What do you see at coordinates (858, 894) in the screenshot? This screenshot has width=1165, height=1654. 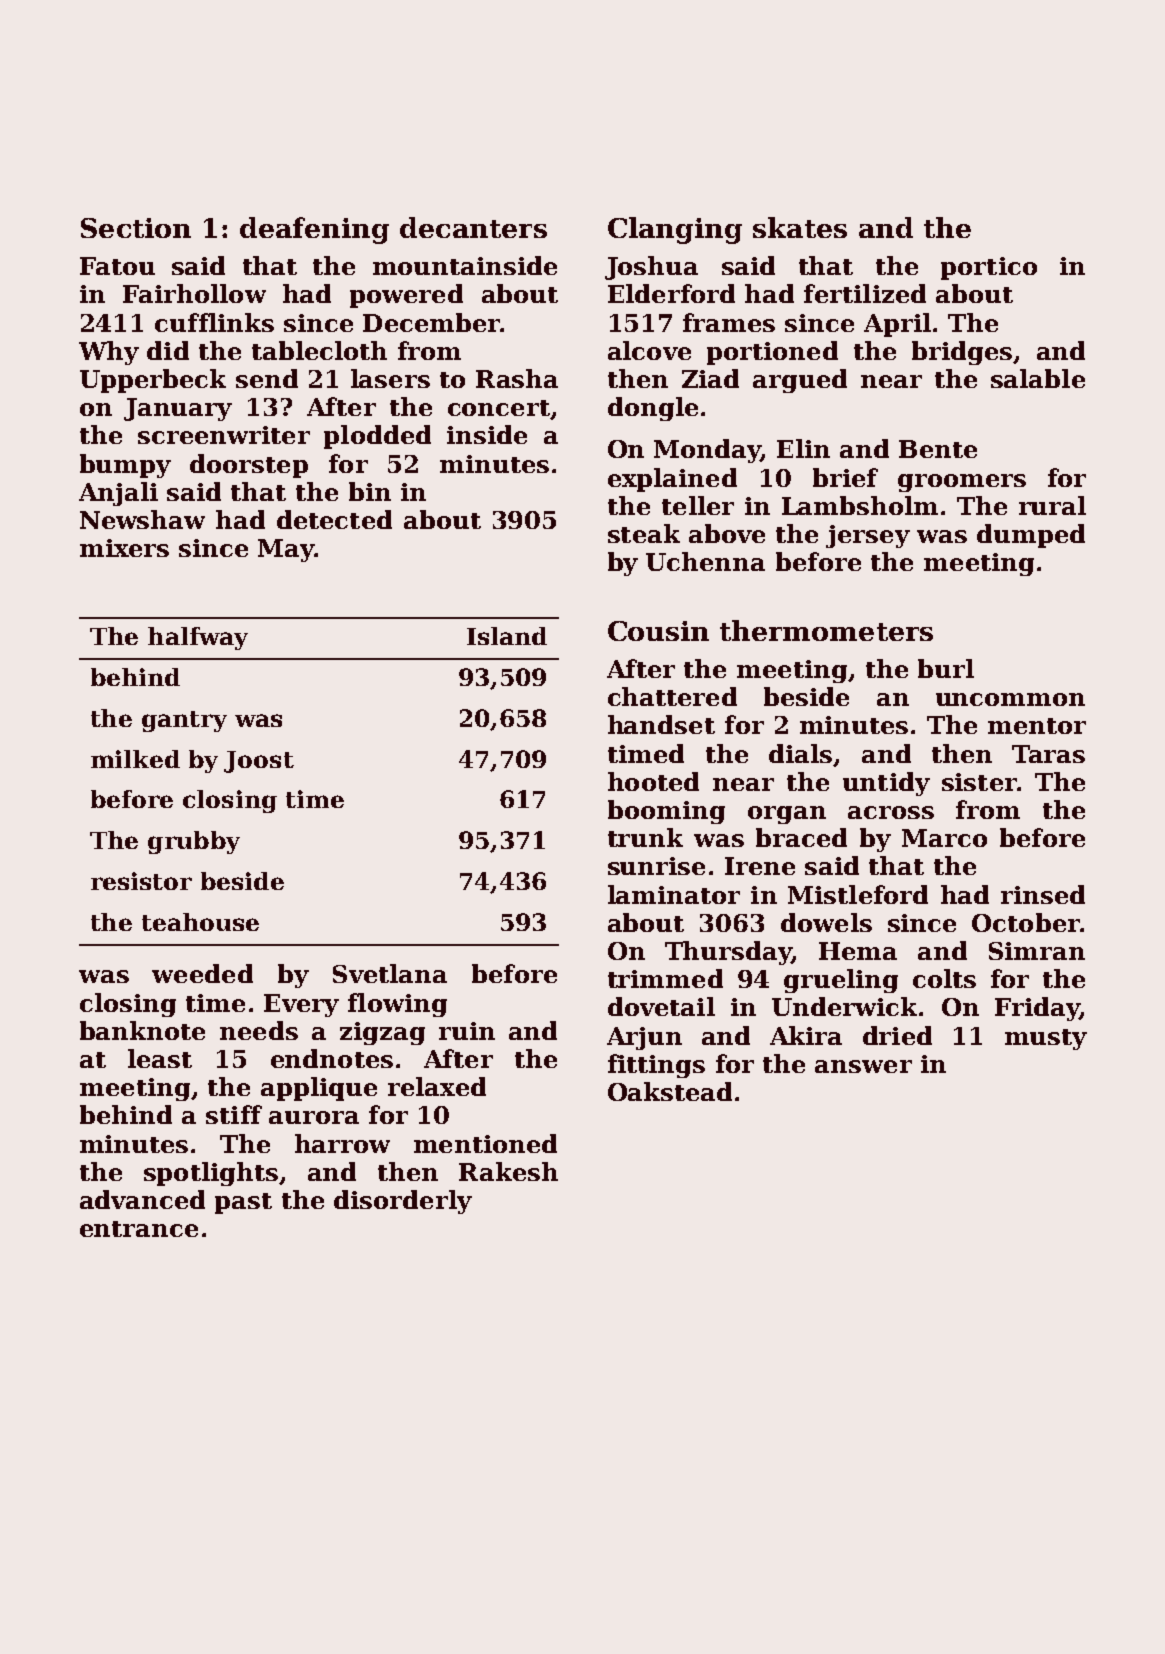 I see `Mistleford` at bounding box center [858, 894].
